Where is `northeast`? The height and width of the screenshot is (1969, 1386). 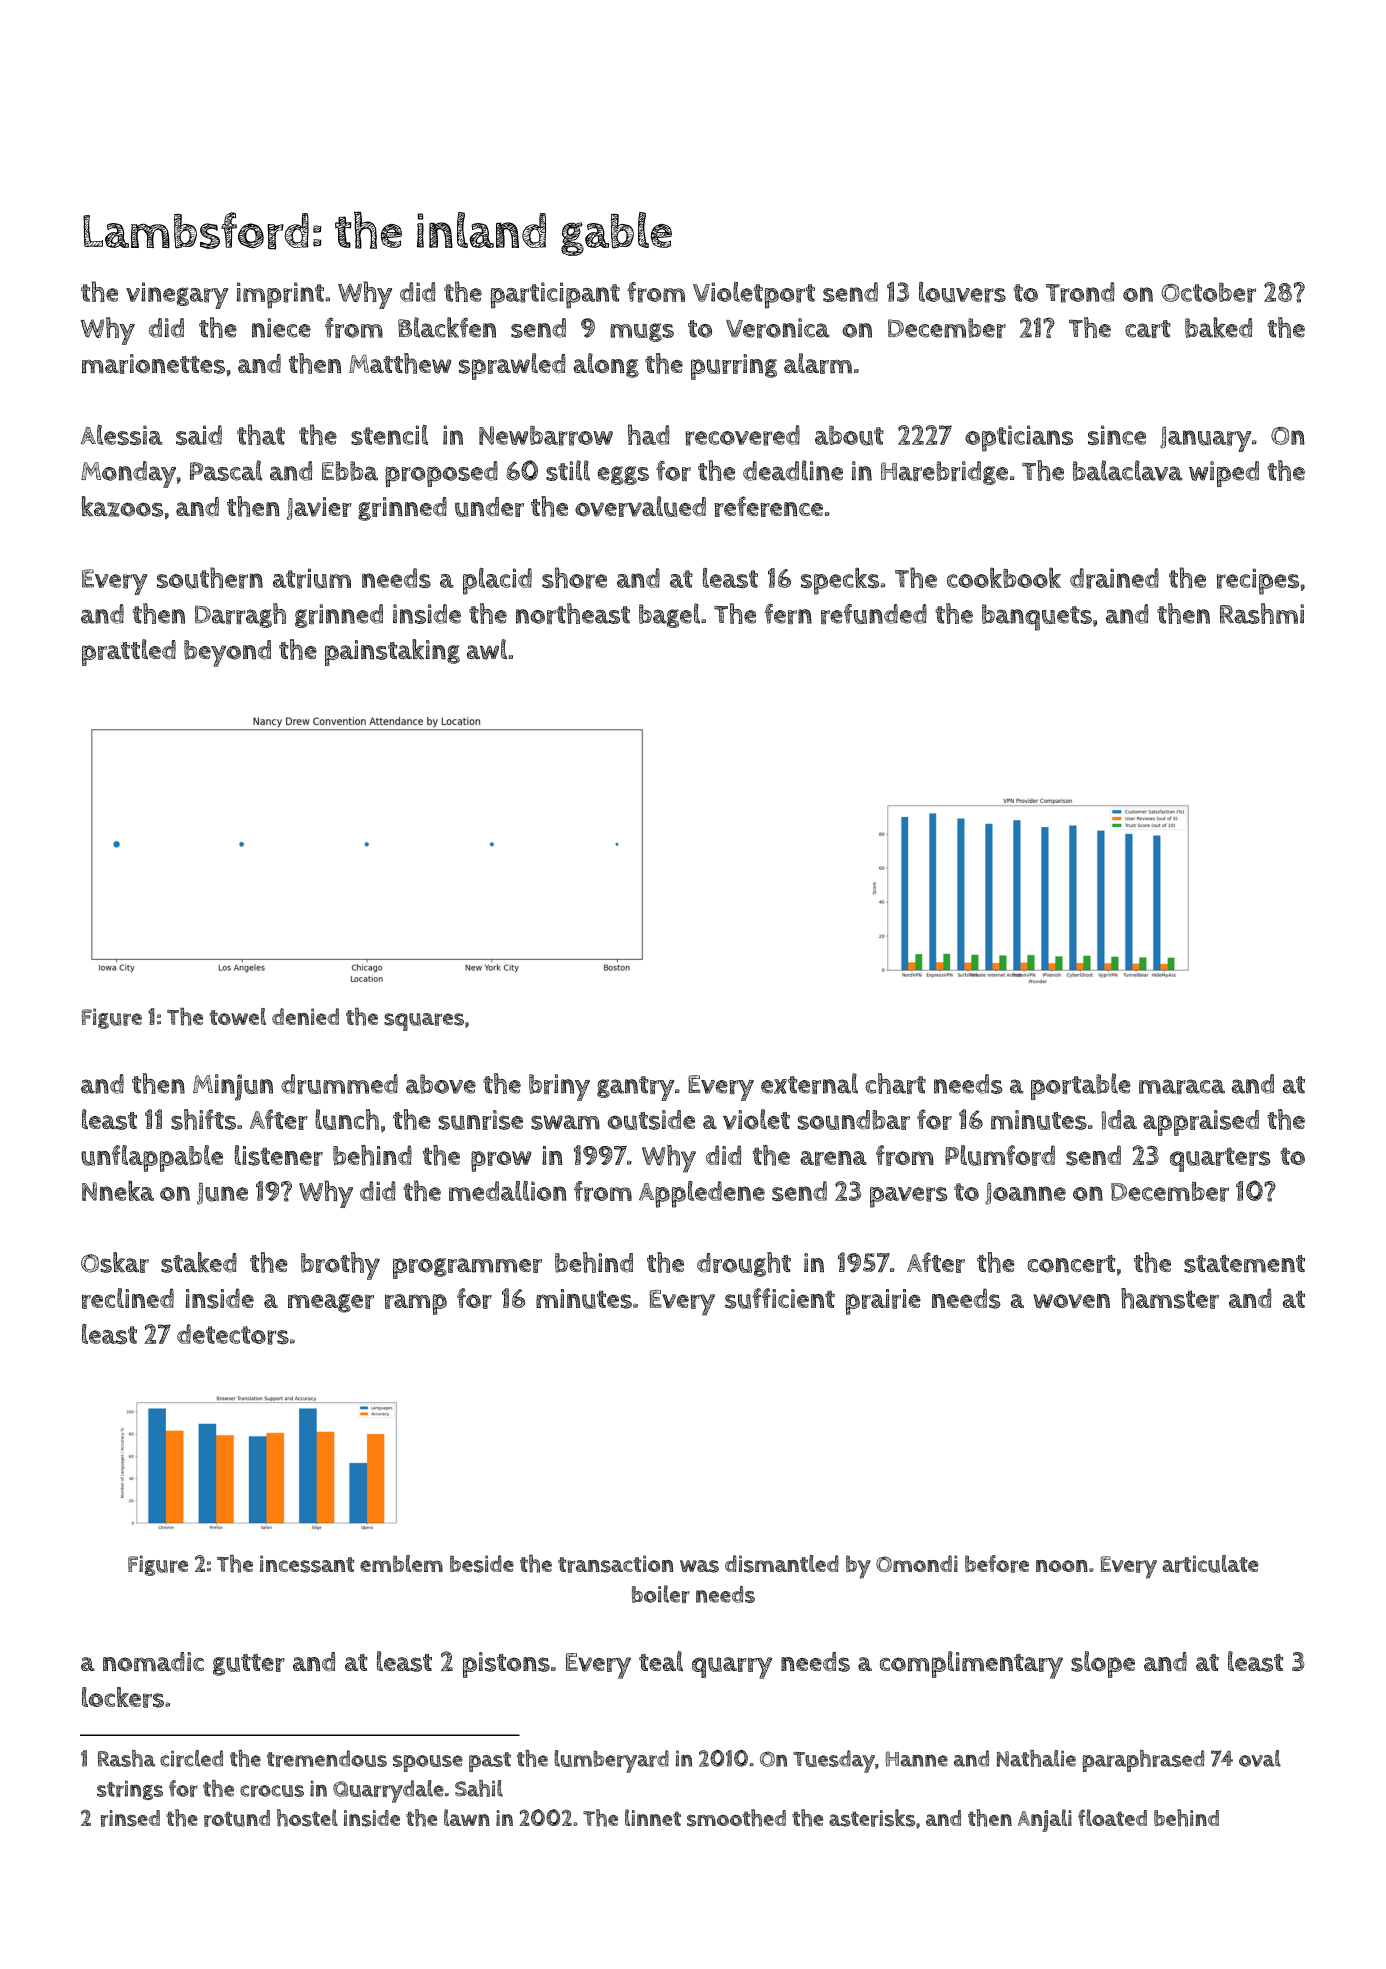 northeast is located at coordinates (573, 613).
